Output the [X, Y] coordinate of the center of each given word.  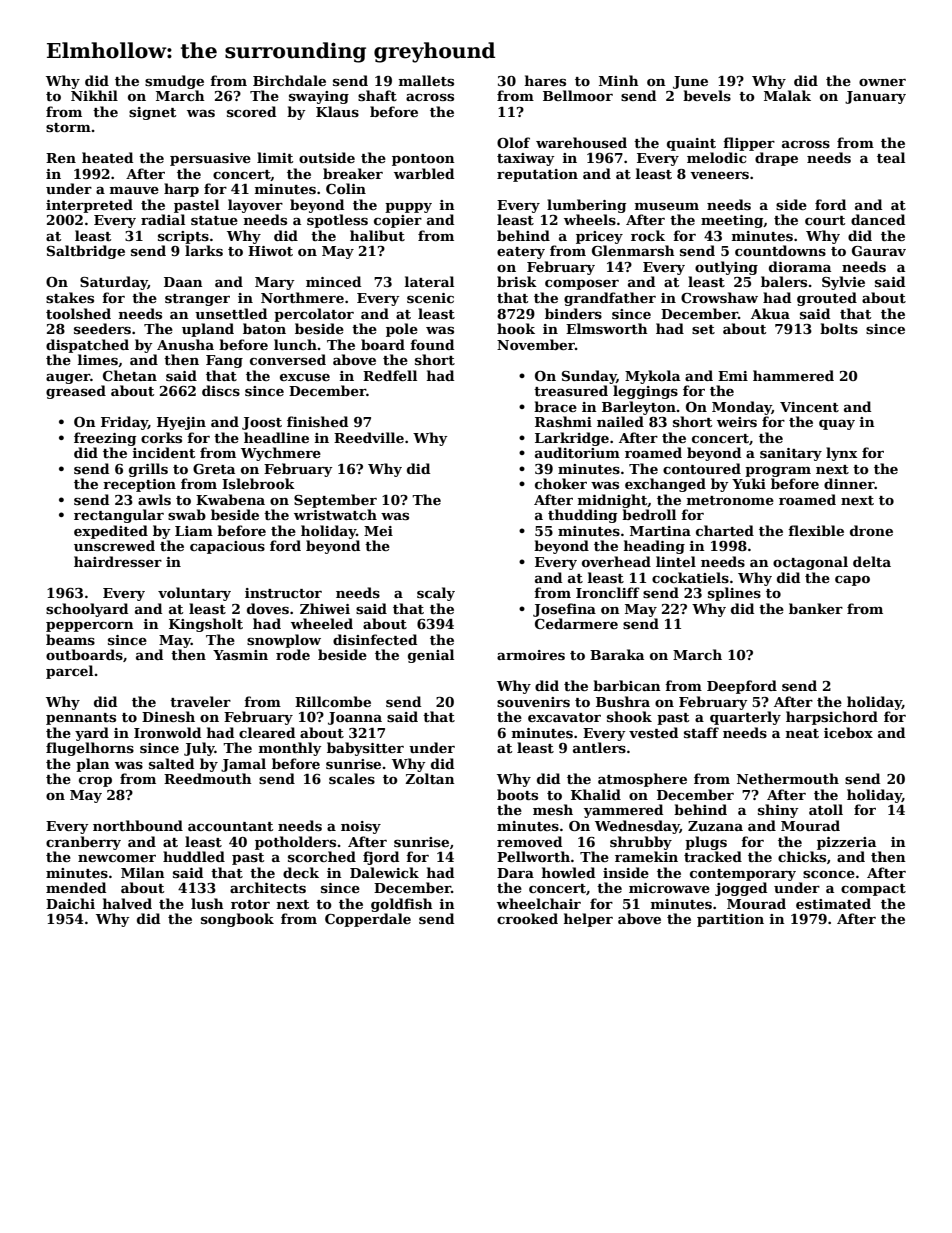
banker [816, 608]
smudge [174, 82]
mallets [426, 80]
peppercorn [90, 627]
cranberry [83, 843]
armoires [531, 655]
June [690, 82]
